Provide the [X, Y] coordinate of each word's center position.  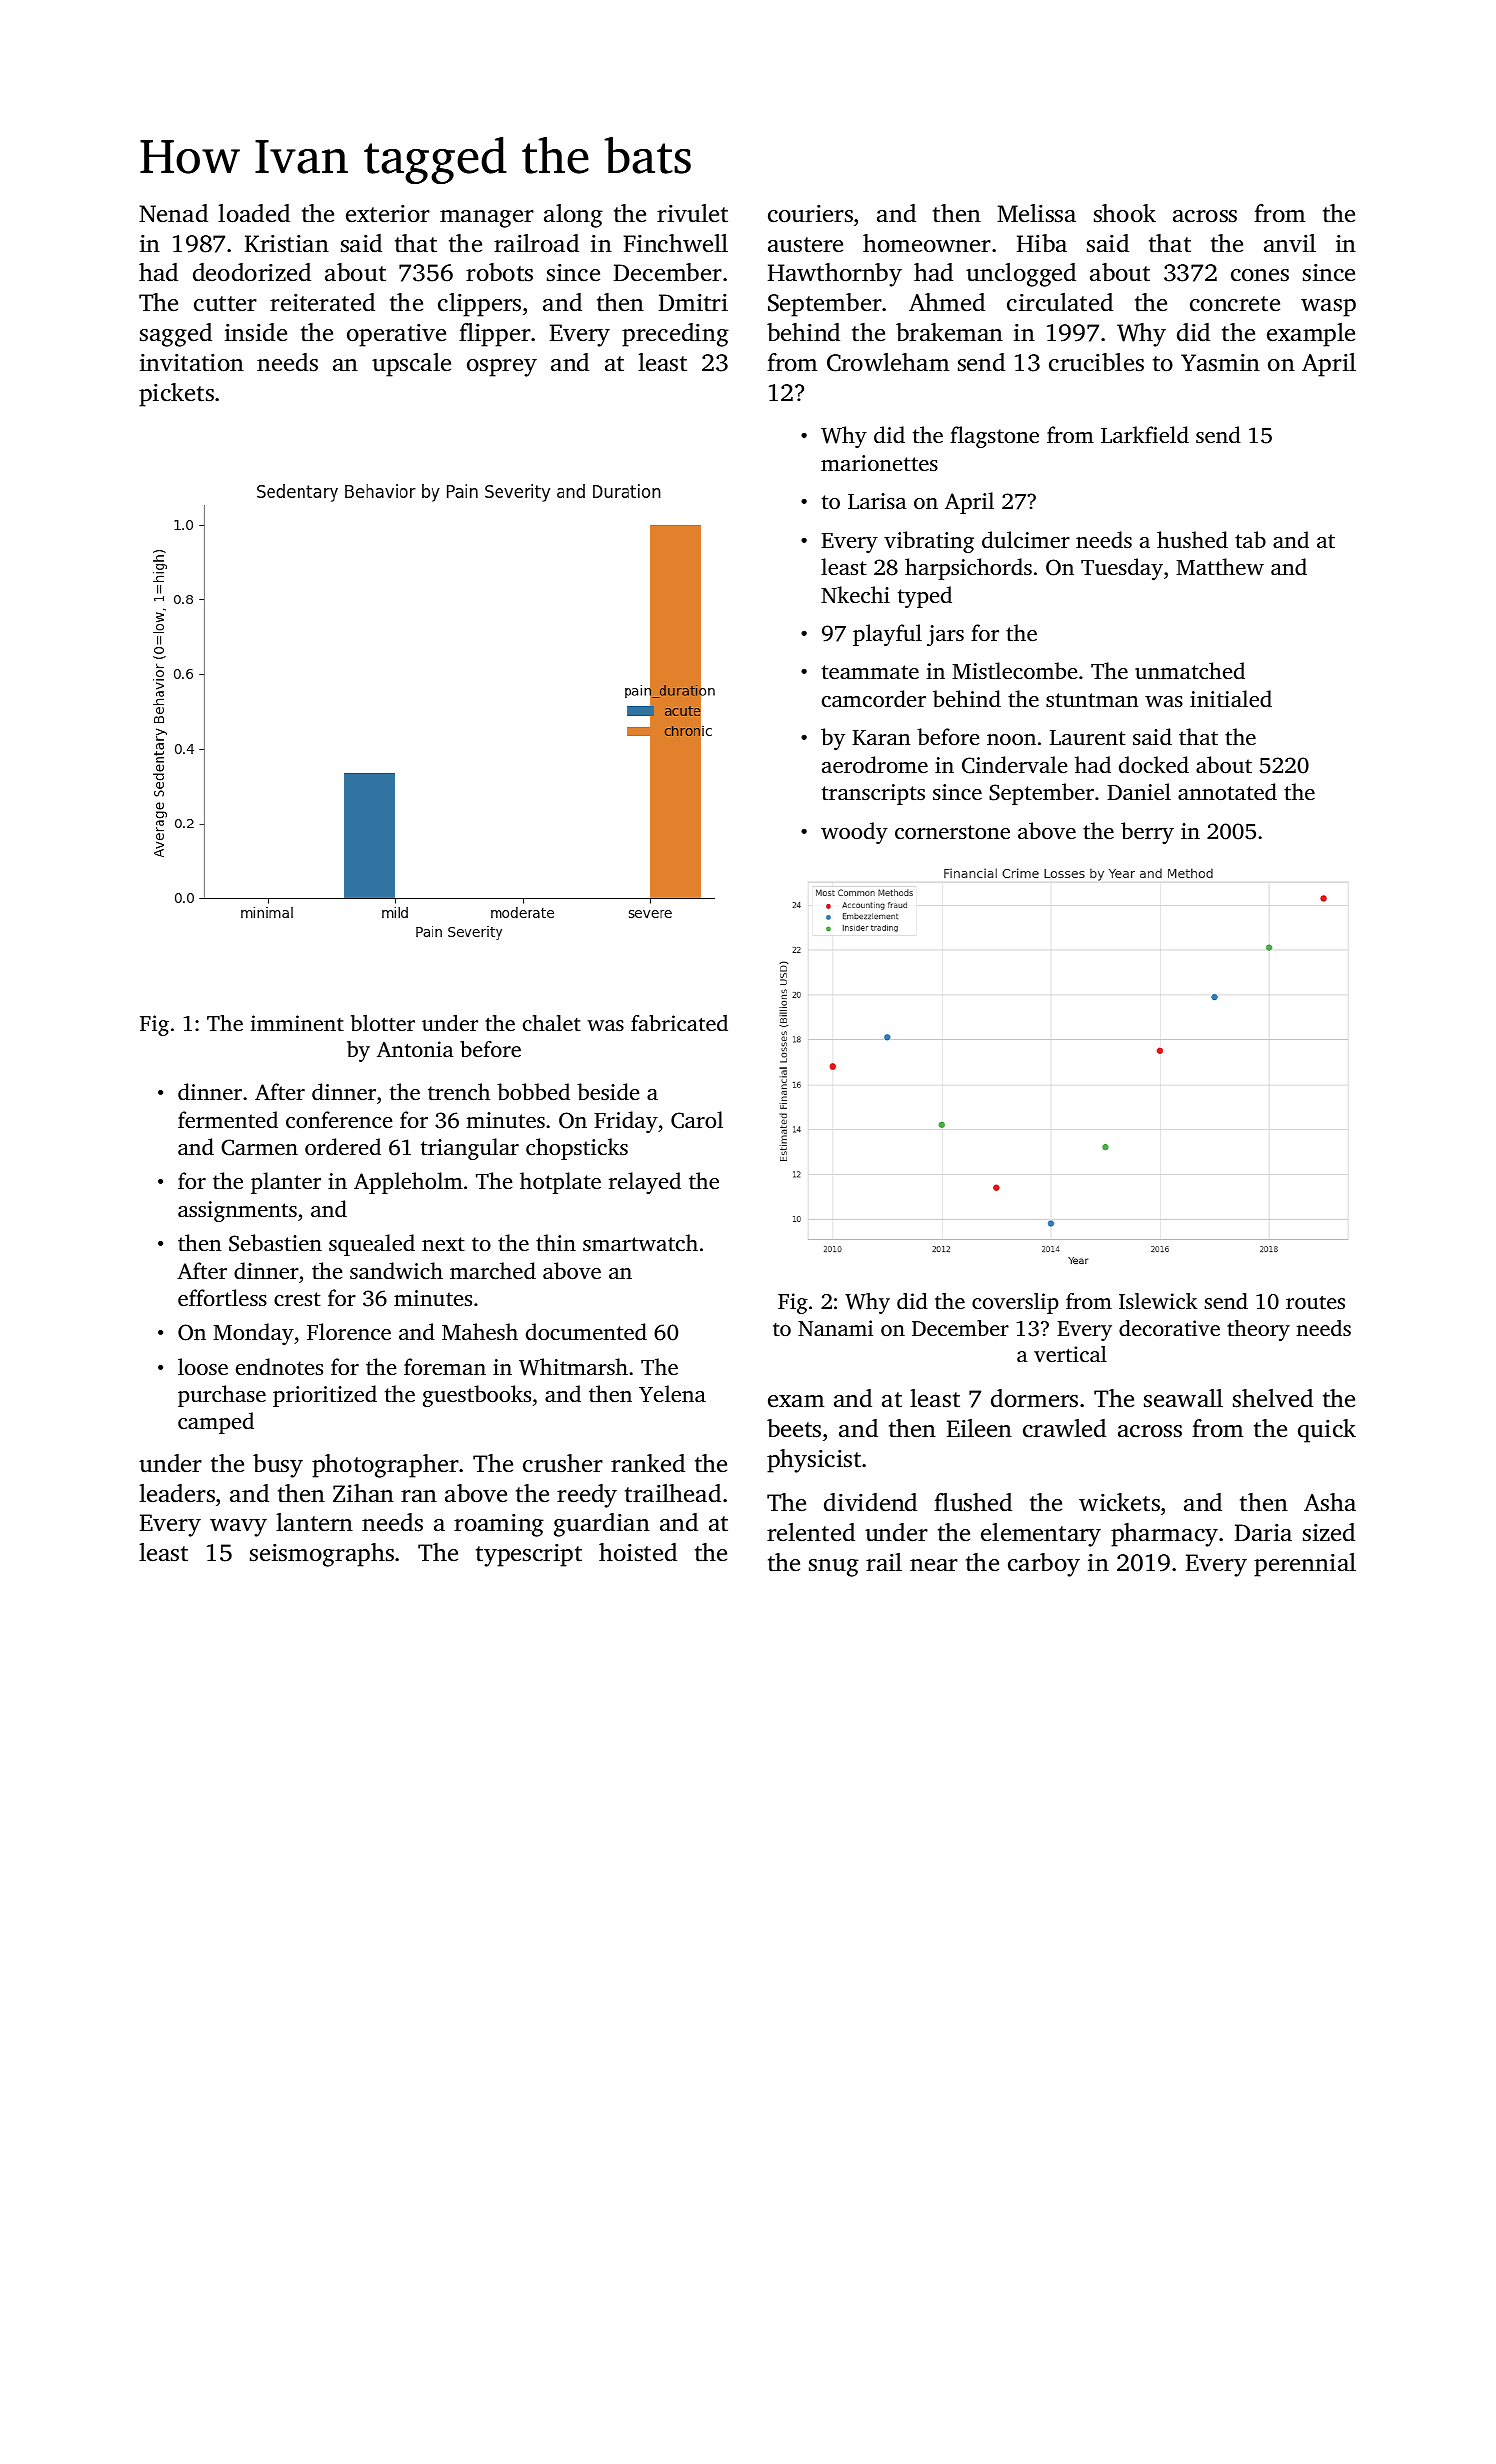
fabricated [679, 1023]
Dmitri [693, 303]
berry [1147, 833]
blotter [383, 1023]
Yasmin [1220, 363]
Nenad [173, 213]
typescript [529, 1555]
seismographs [322, 1555]
